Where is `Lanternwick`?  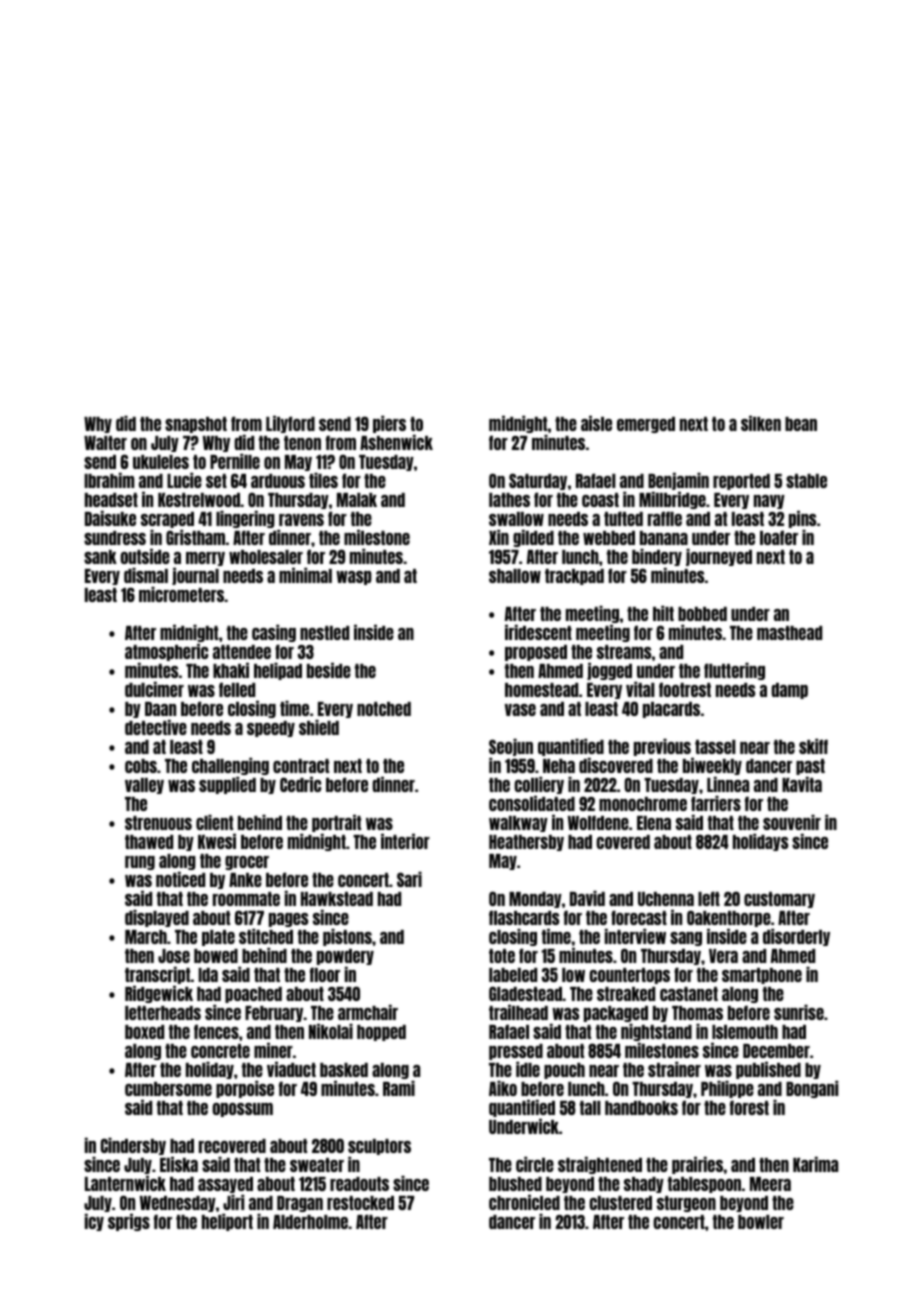 Lanternwick is located at coordinates (125, 1183).
